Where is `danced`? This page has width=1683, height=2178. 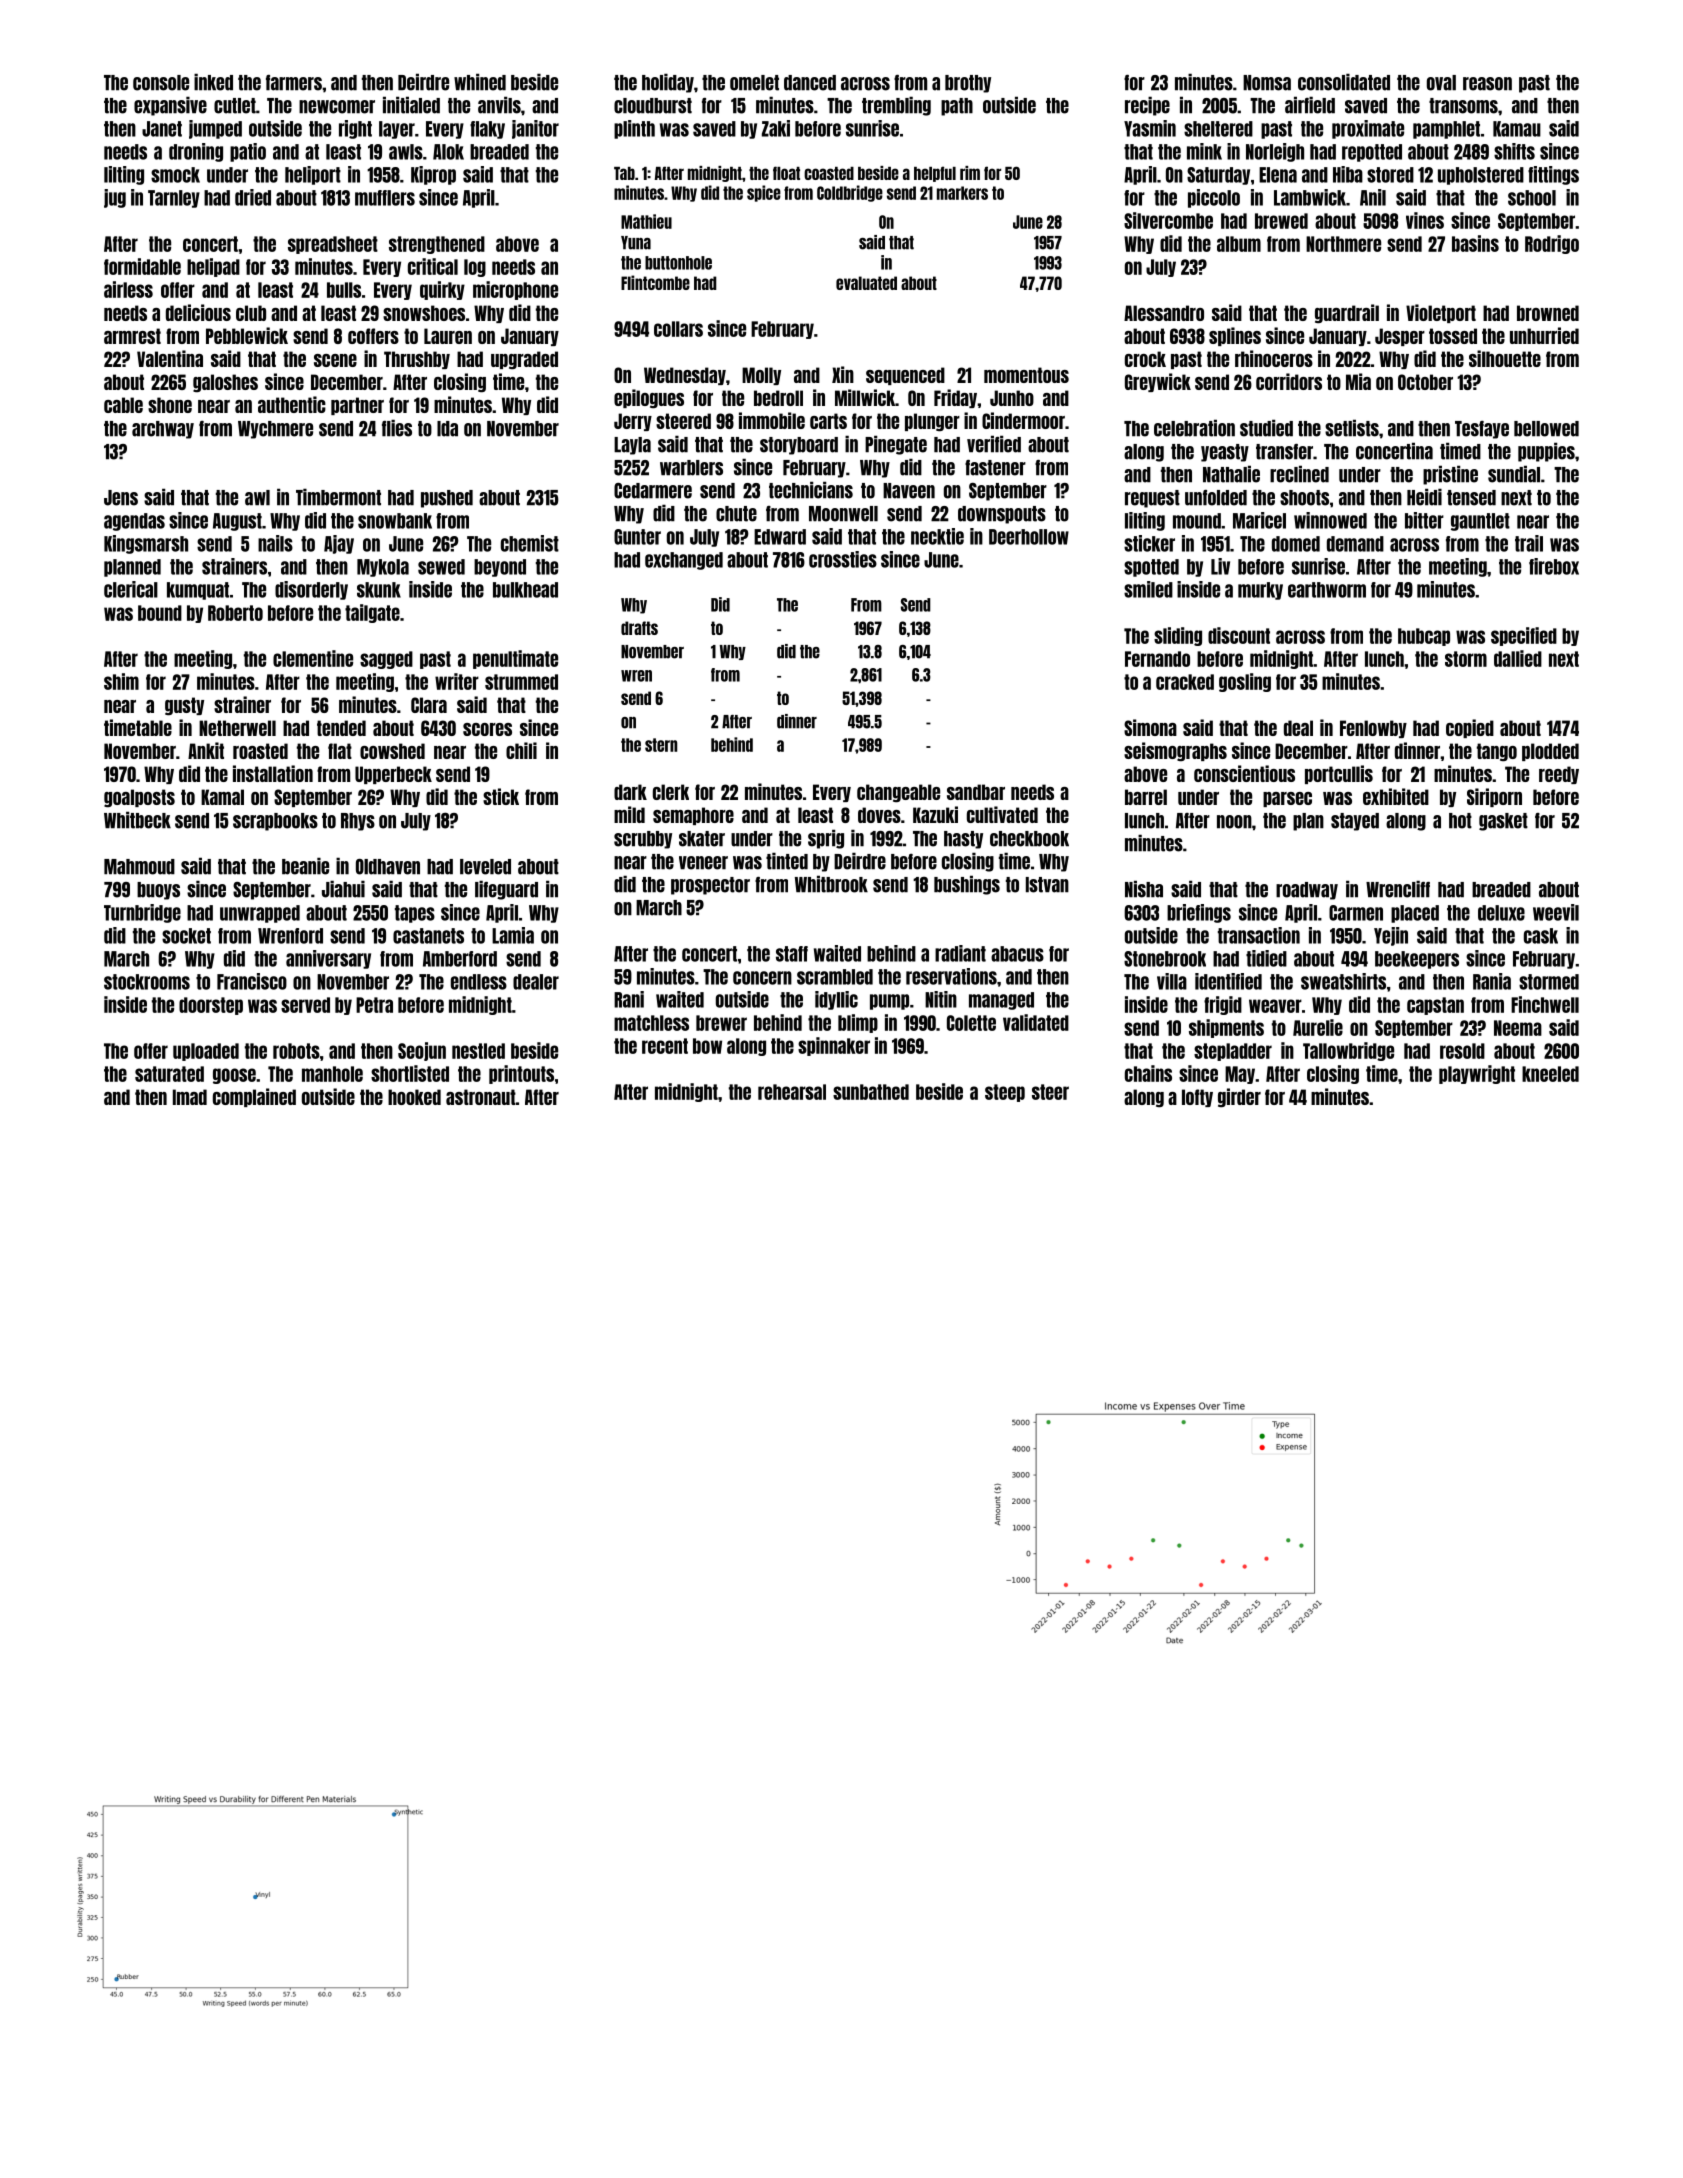 danced is located at coordinates (810, 83).
